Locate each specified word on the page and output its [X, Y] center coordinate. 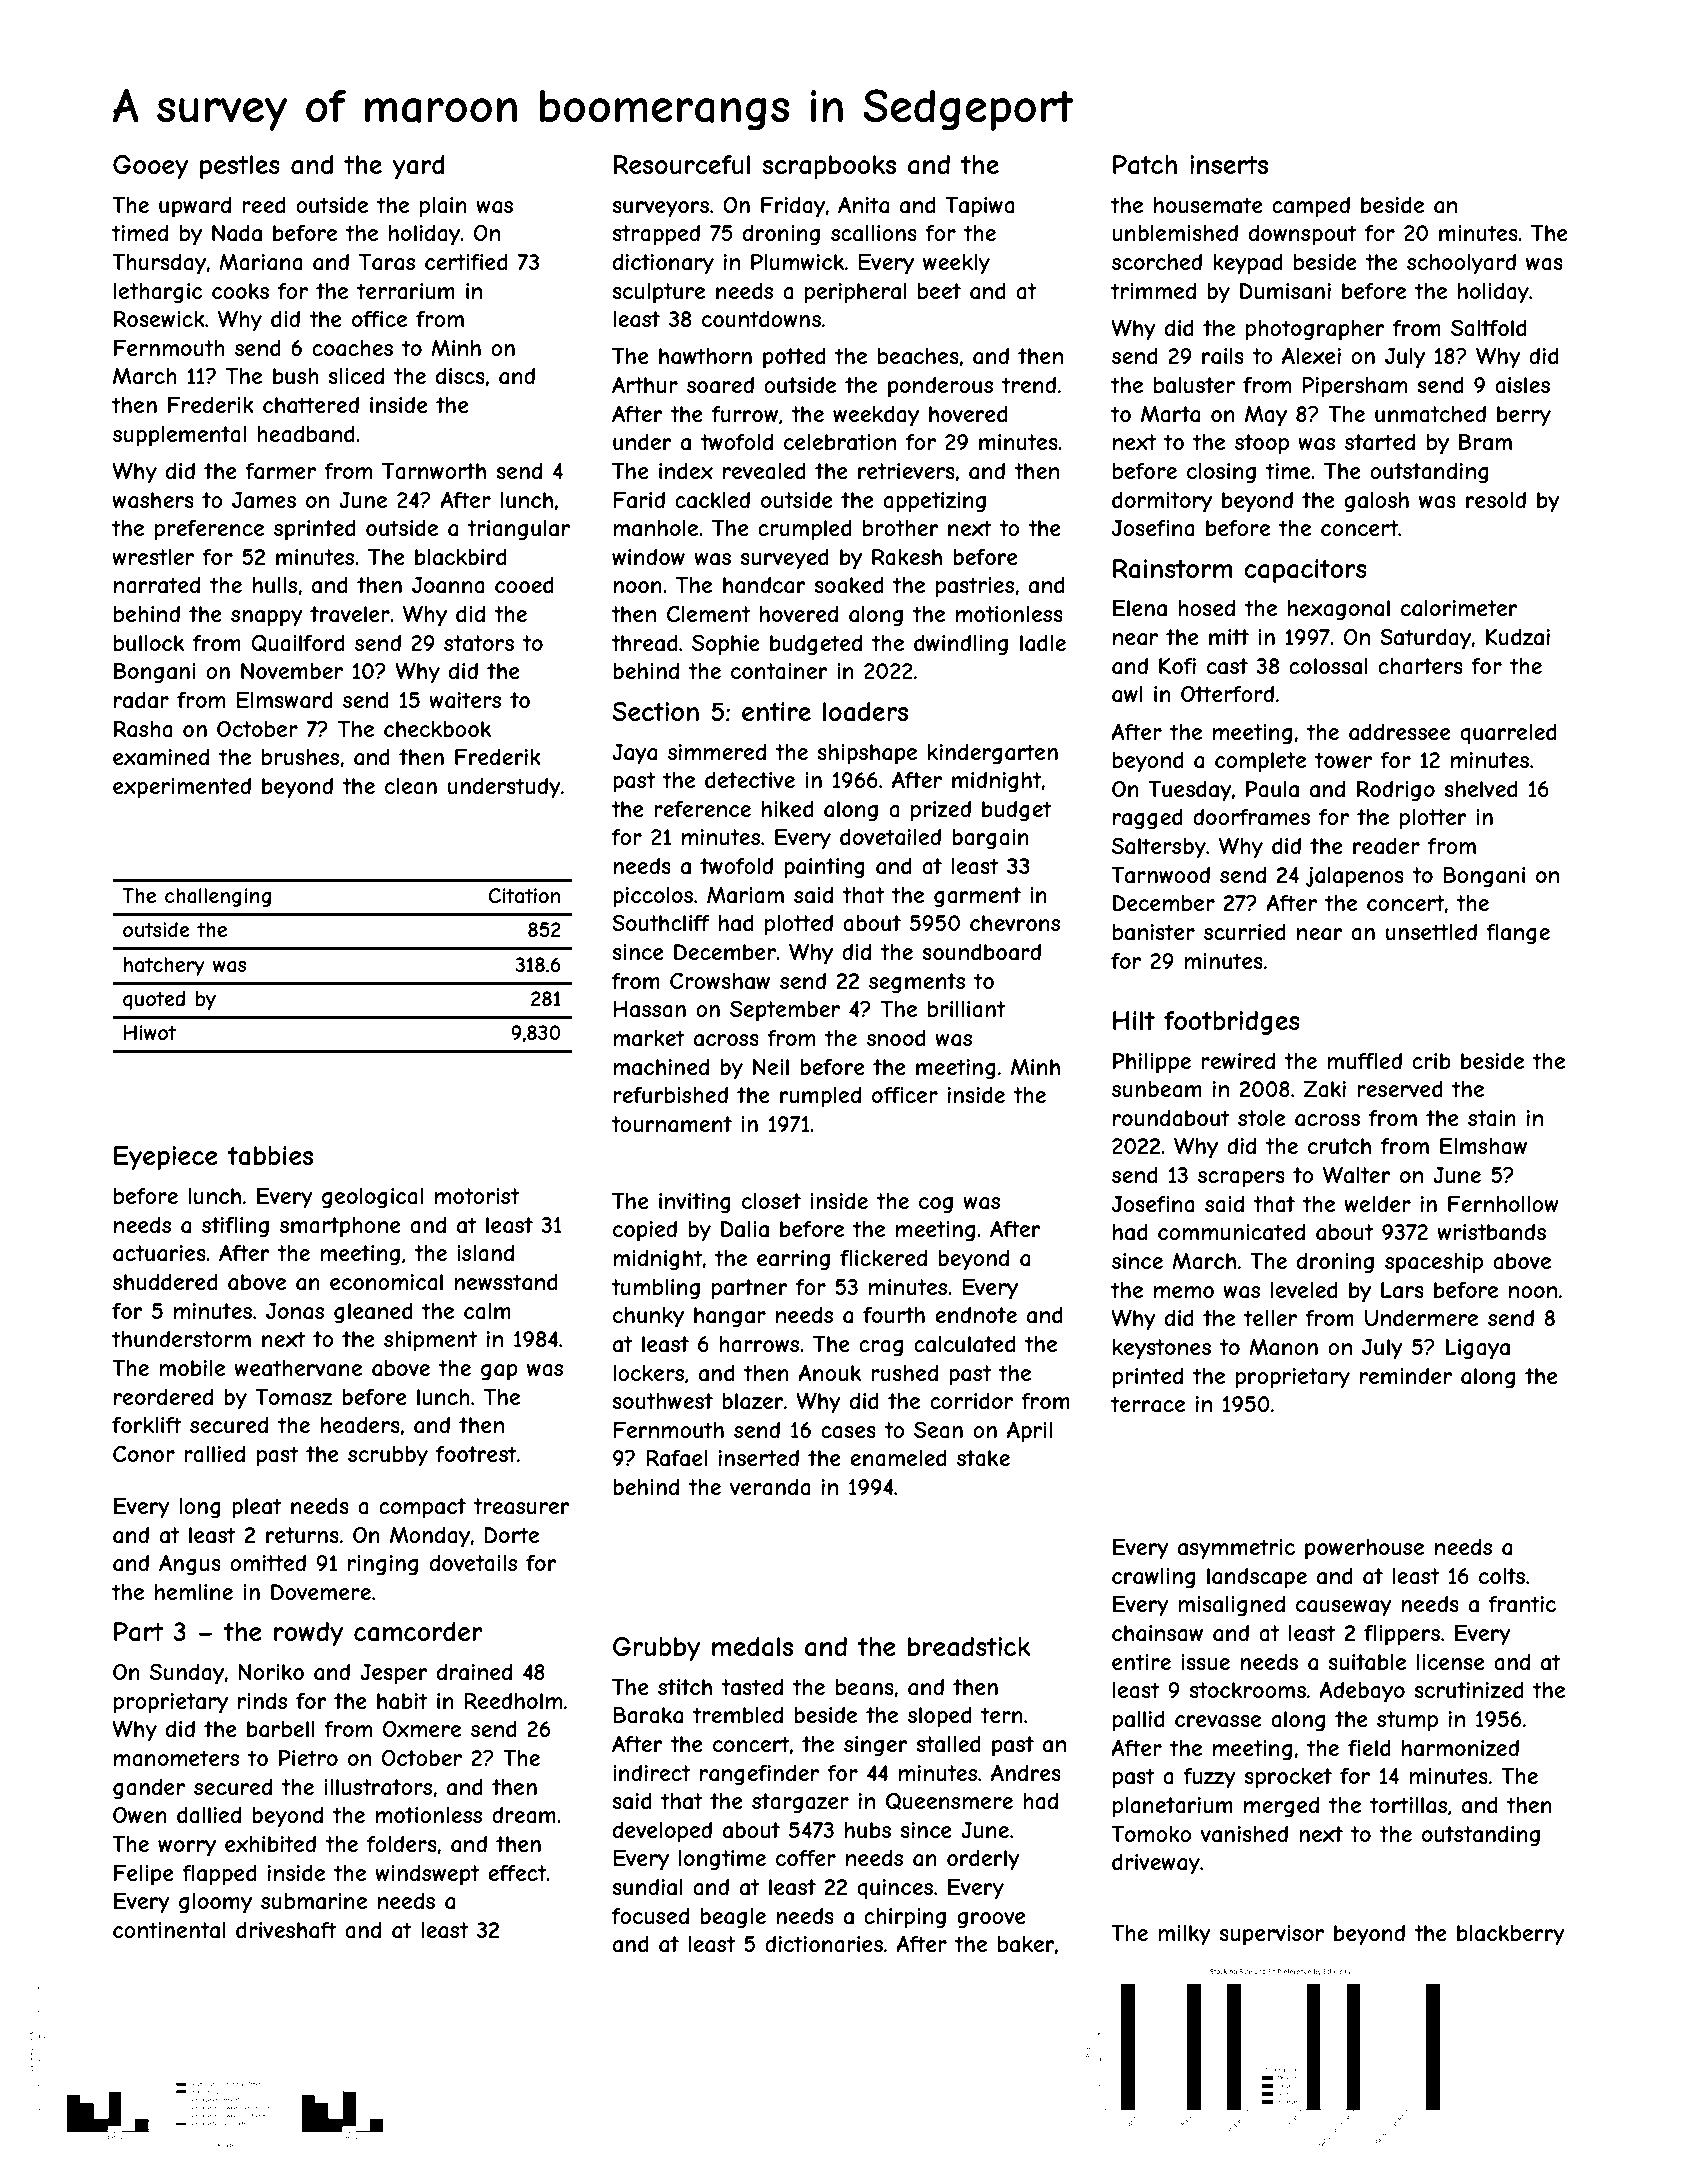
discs [460, 376]
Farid [639, 500]
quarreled [1508, 734]
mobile [192, 1368]
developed [662, 1832]
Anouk [829, 1372]
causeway [1344, 1608]
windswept [427, 1875]
